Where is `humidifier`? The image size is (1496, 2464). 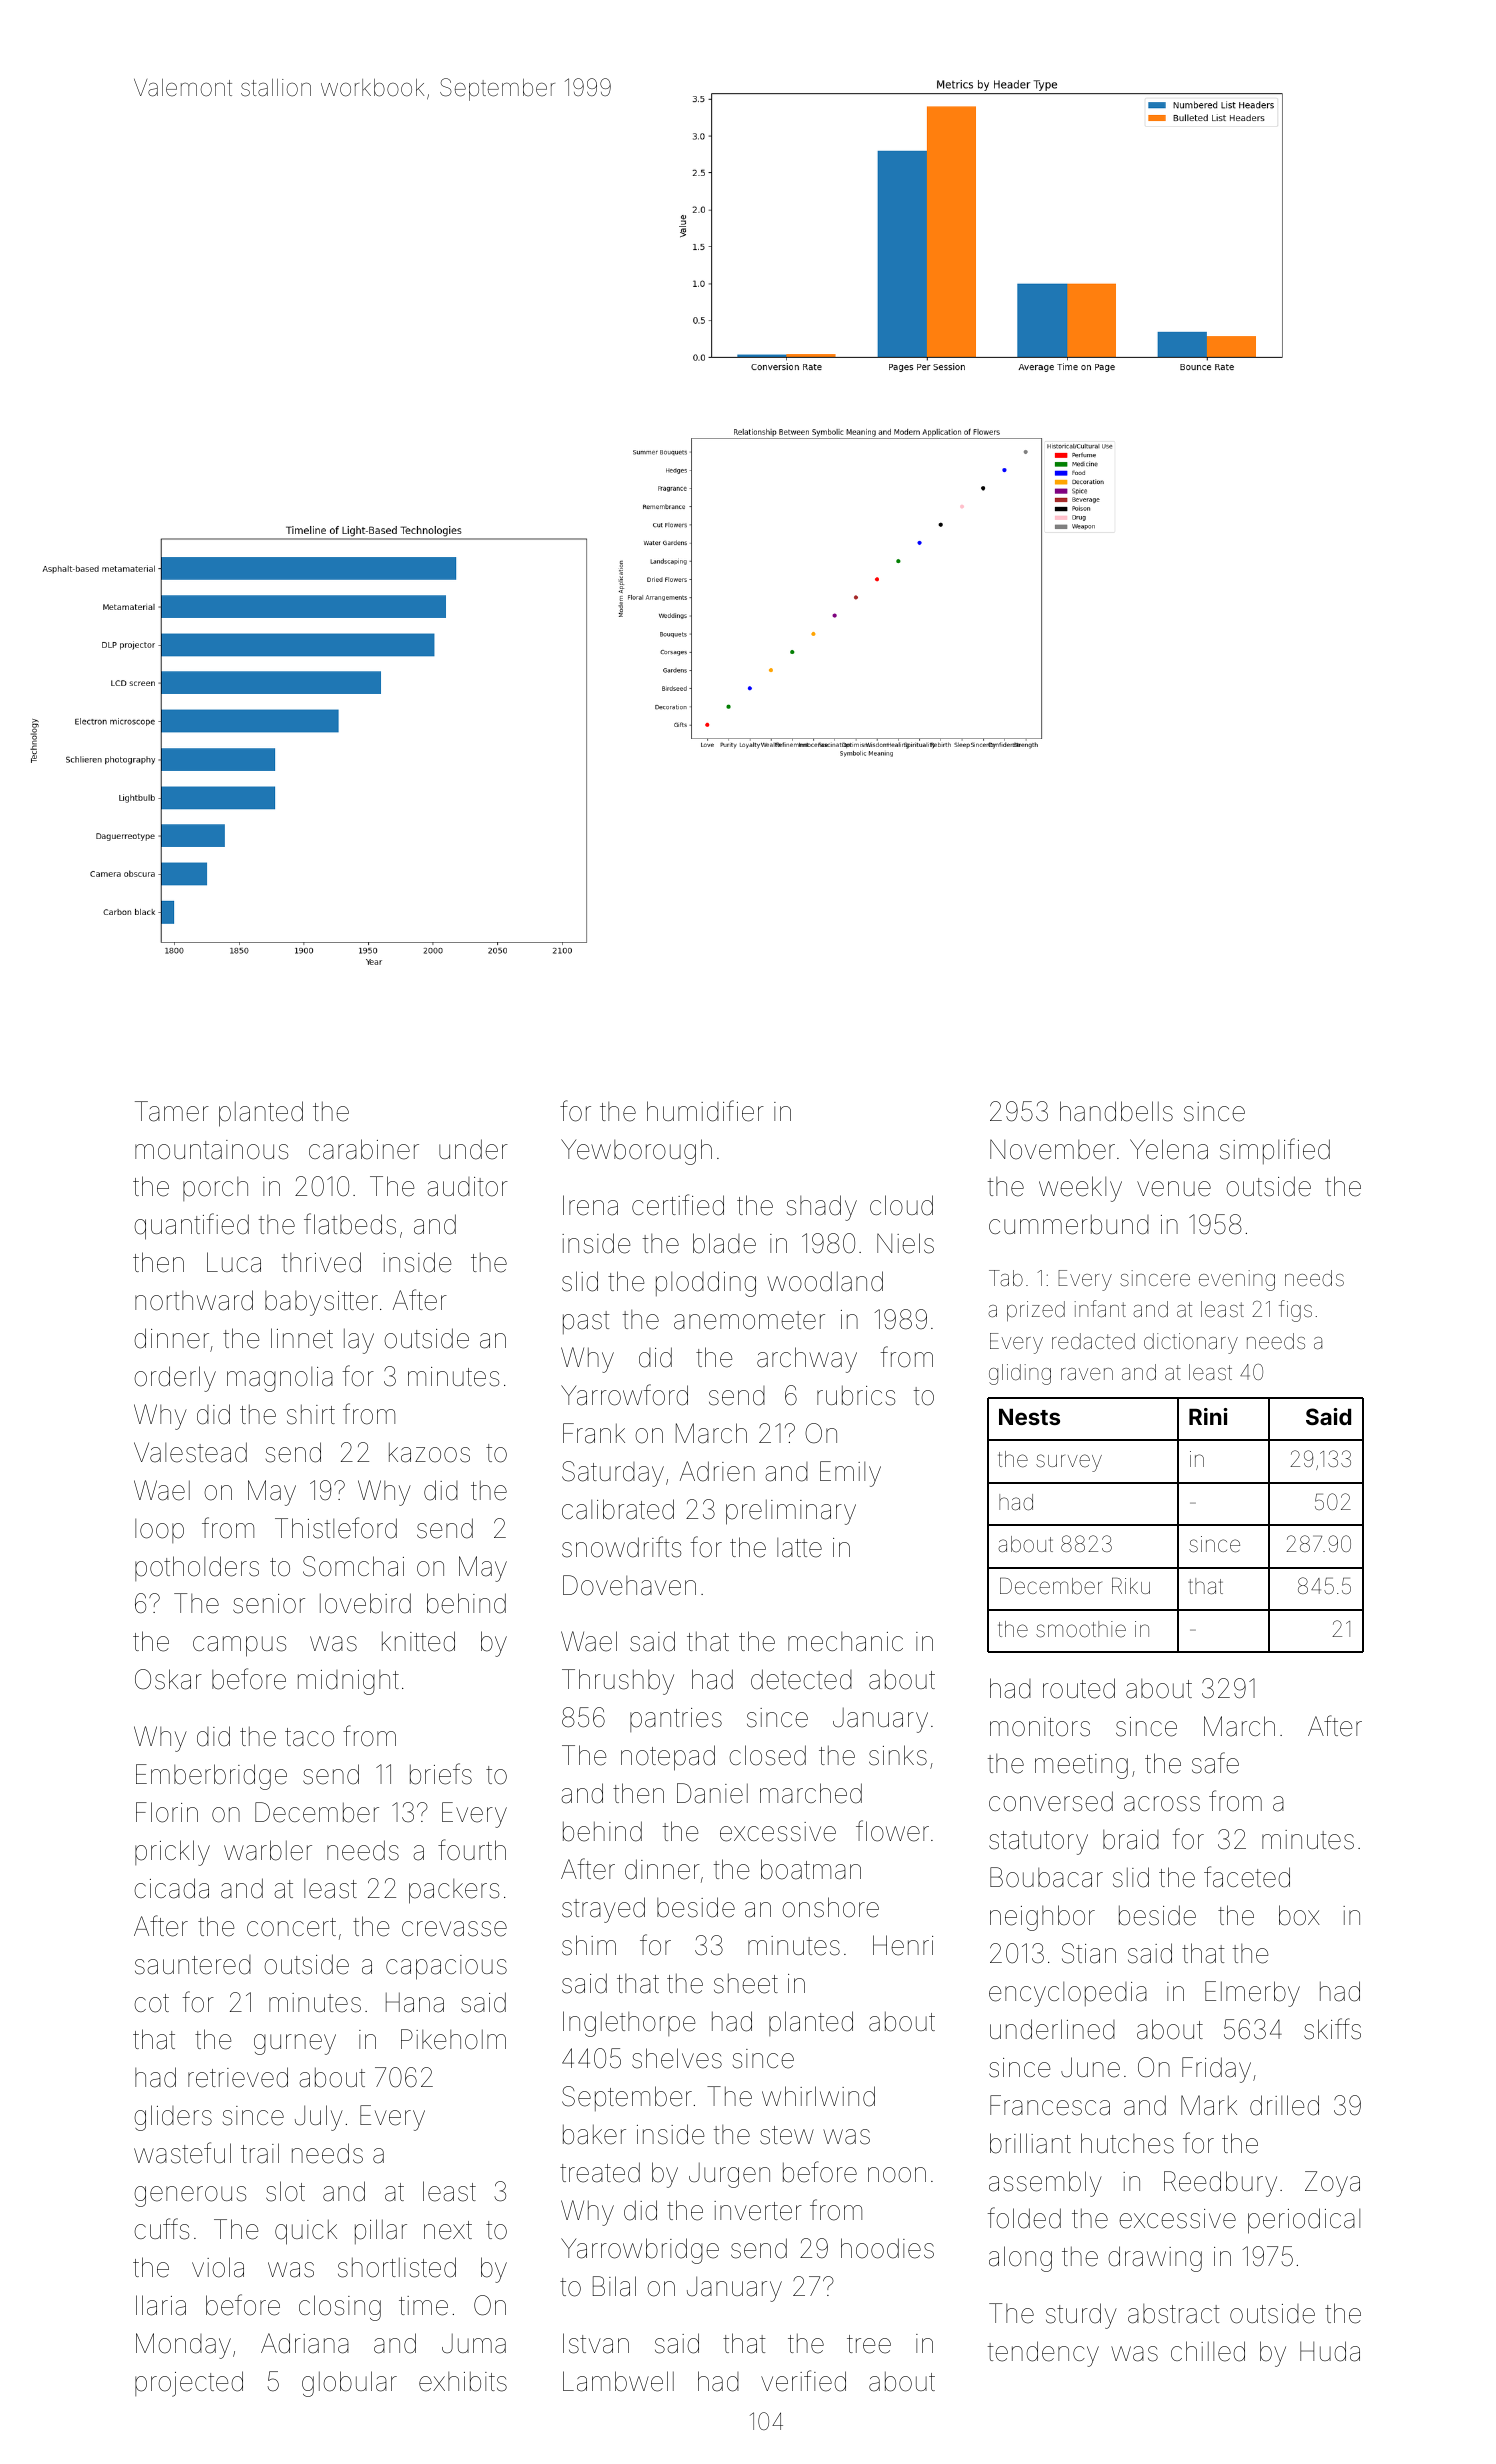
humidifier is located at coordinates (705, 1111).
